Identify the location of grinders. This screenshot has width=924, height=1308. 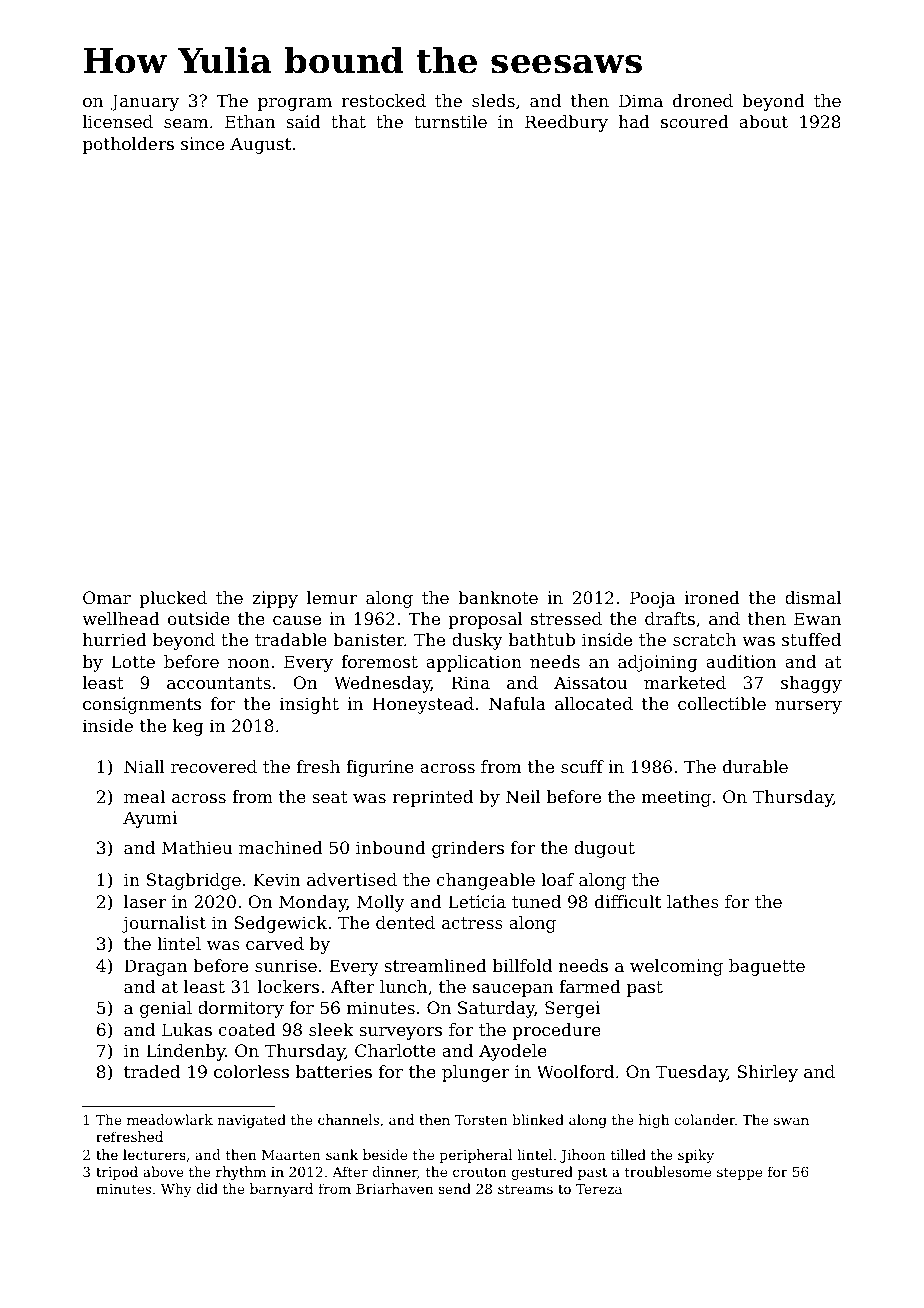
(468, 849).
